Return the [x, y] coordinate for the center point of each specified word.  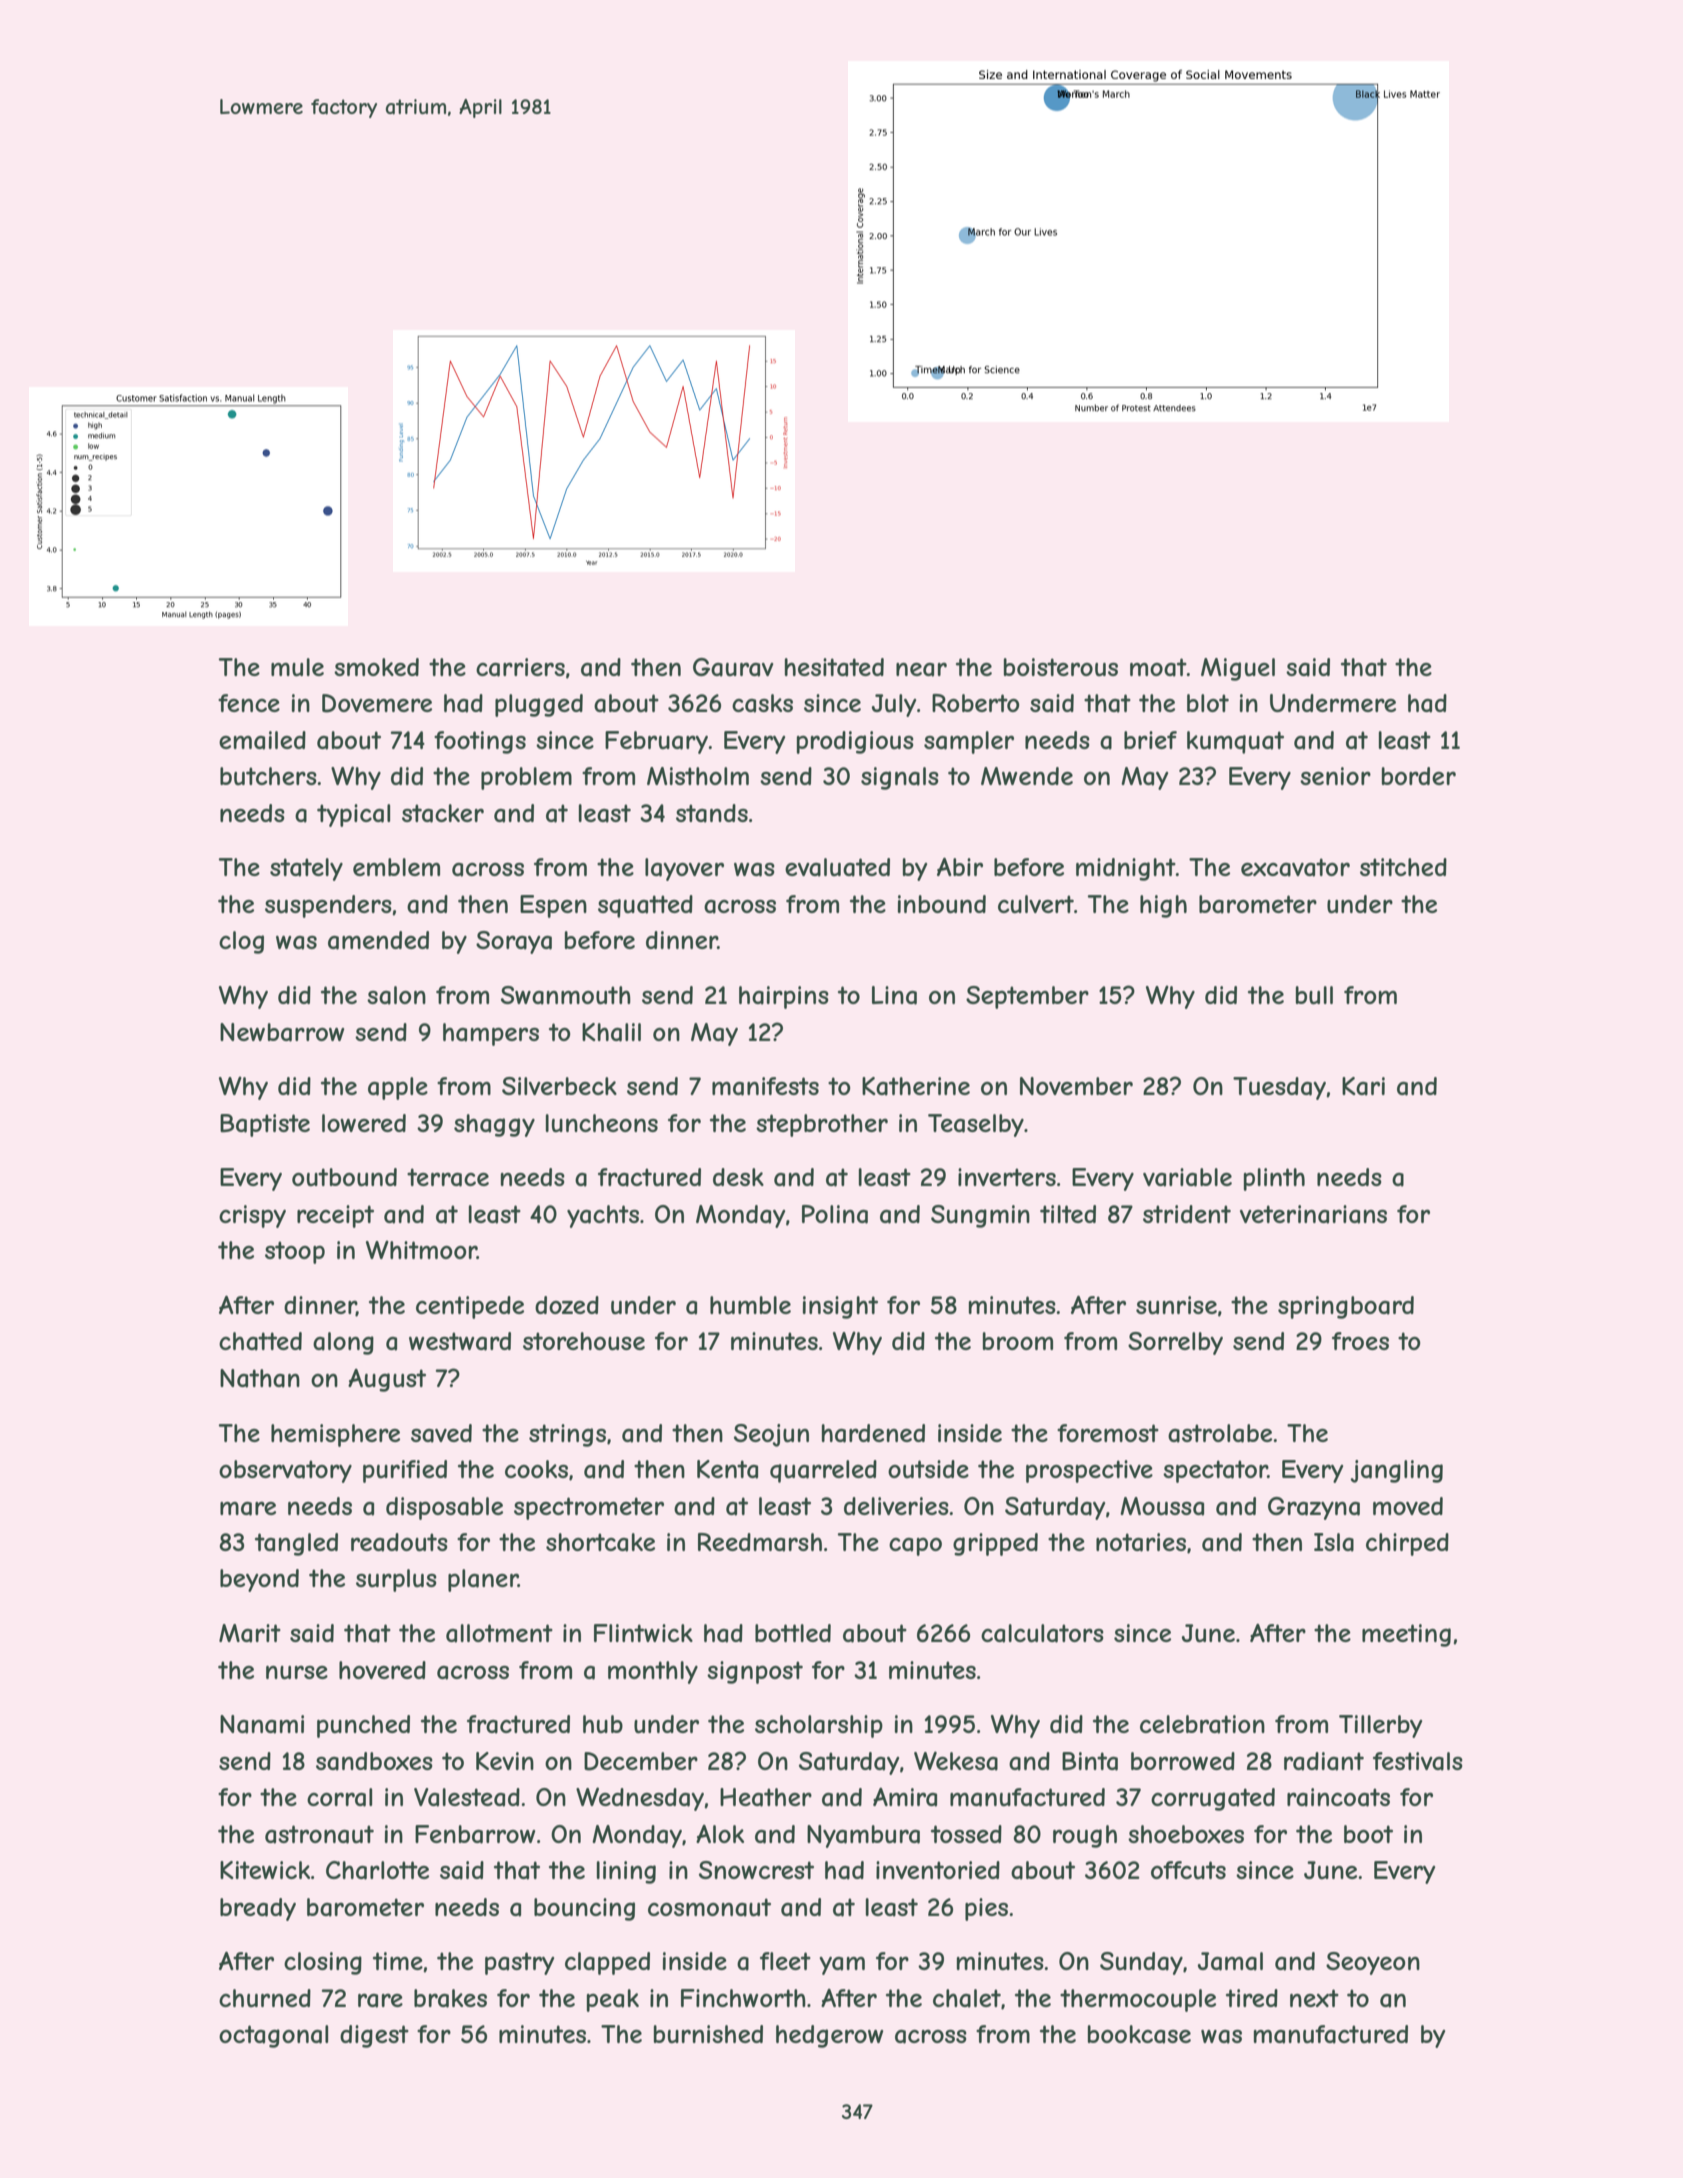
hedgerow [829, 2036]
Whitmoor [421, 1249]
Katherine [916, 1086]
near [921, 669]
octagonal [273, 2036]
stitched [1403, 867]
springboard [1346, 1307]
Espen [553, 906]
